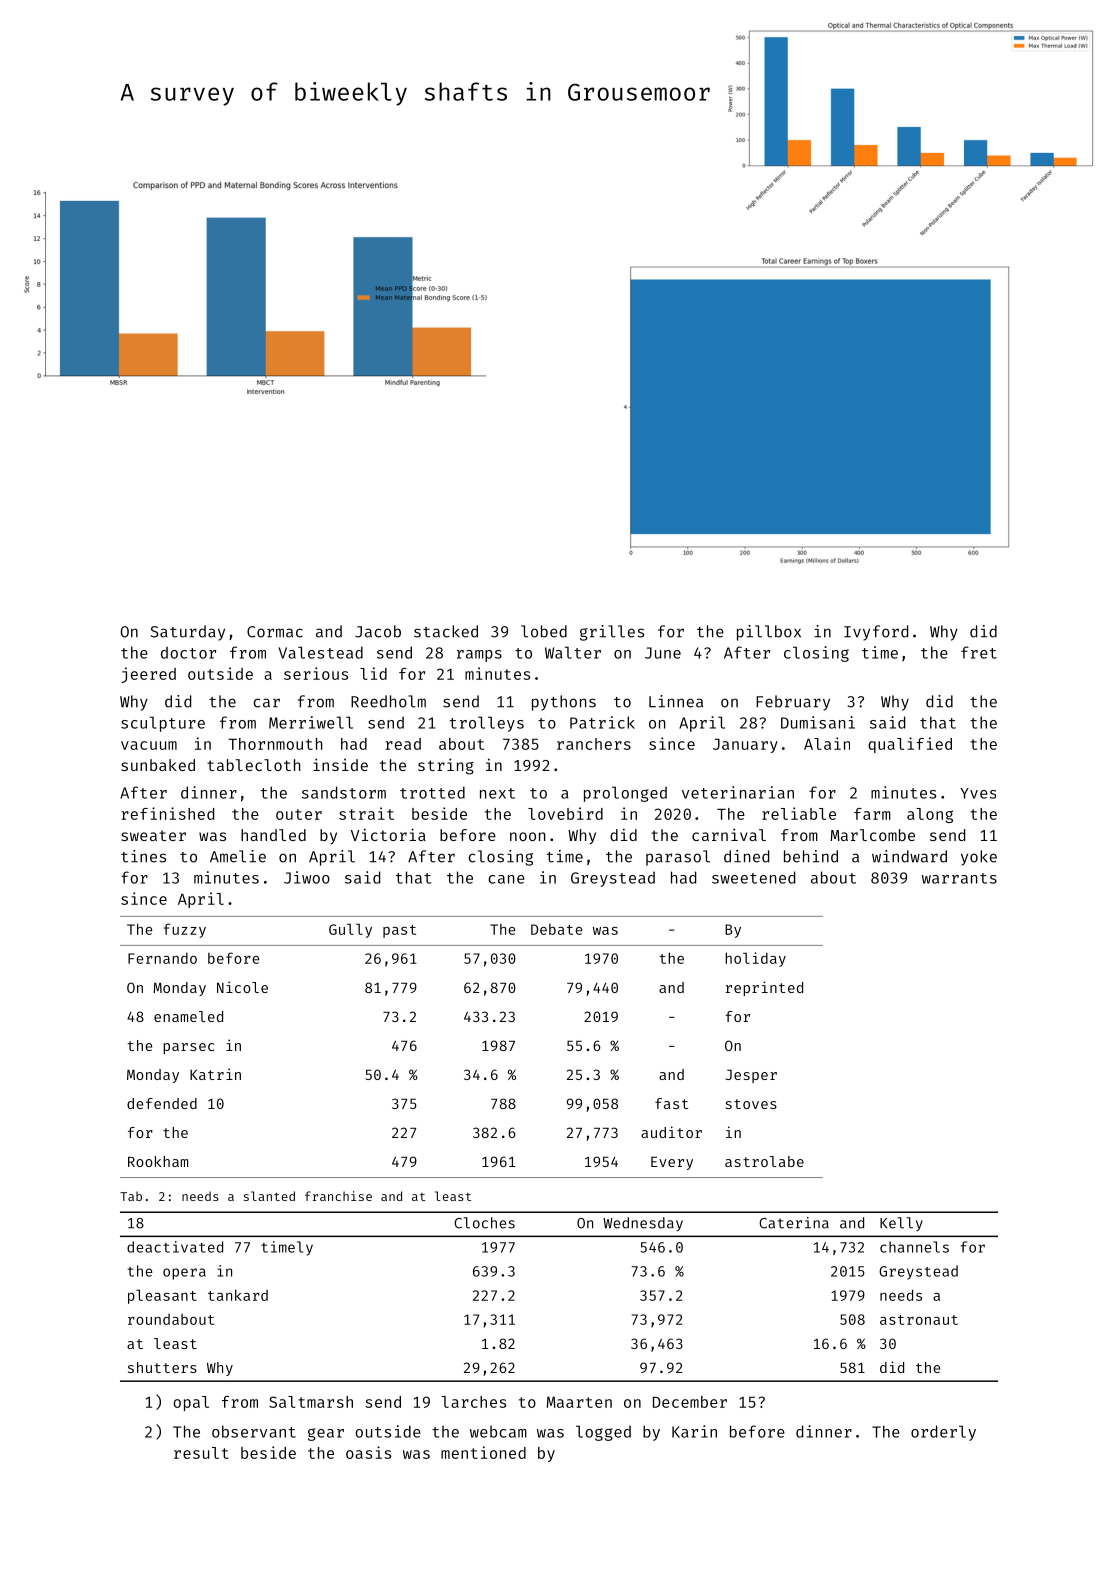  What do you see at coordinates (678, 858) in the screenshot?
I see `parasol` at bounding box center [678, 858].
